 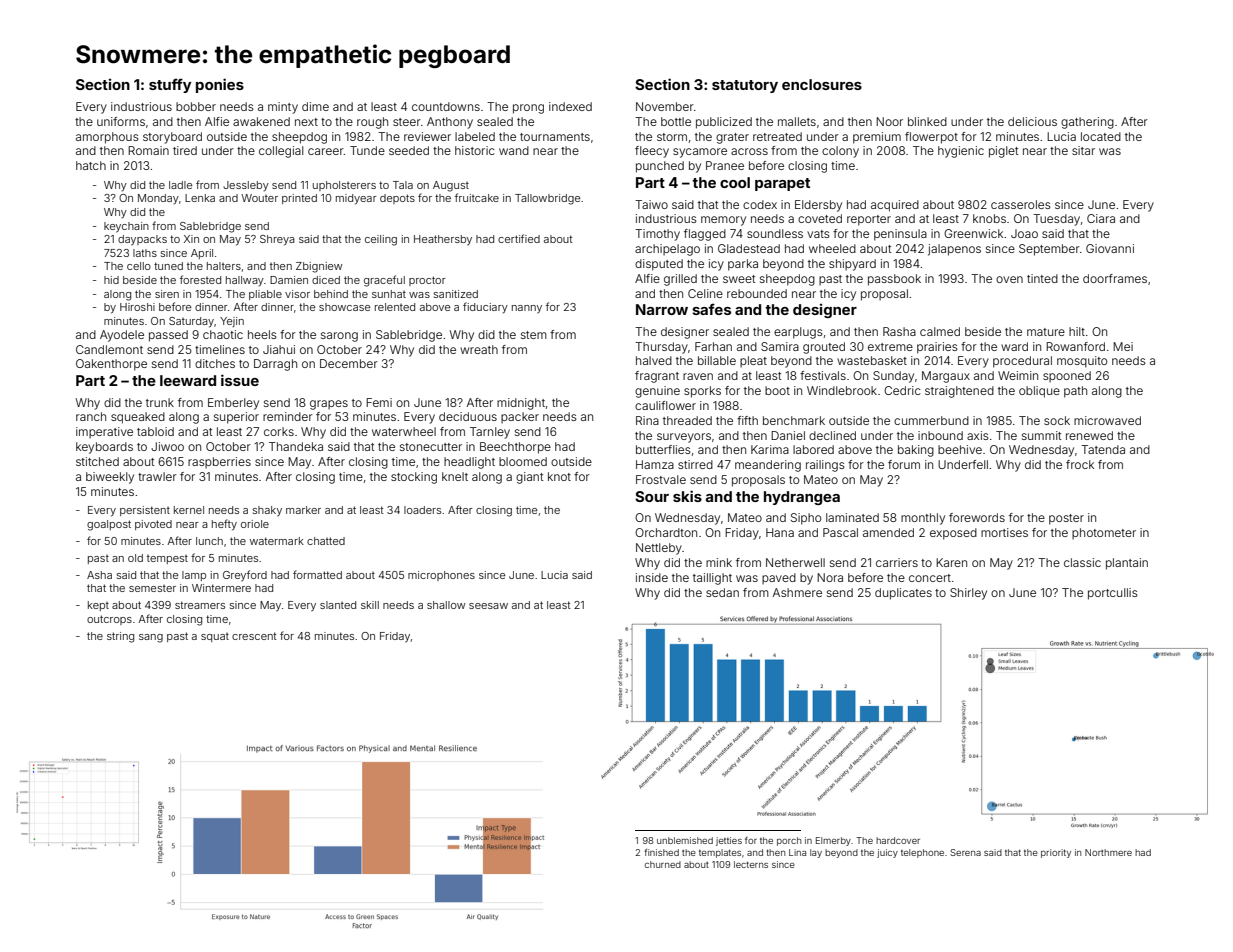 What do you see at coordinates (170, 85) in the screenshot?
I see `stuffy` at bounding box center [170, 85].
